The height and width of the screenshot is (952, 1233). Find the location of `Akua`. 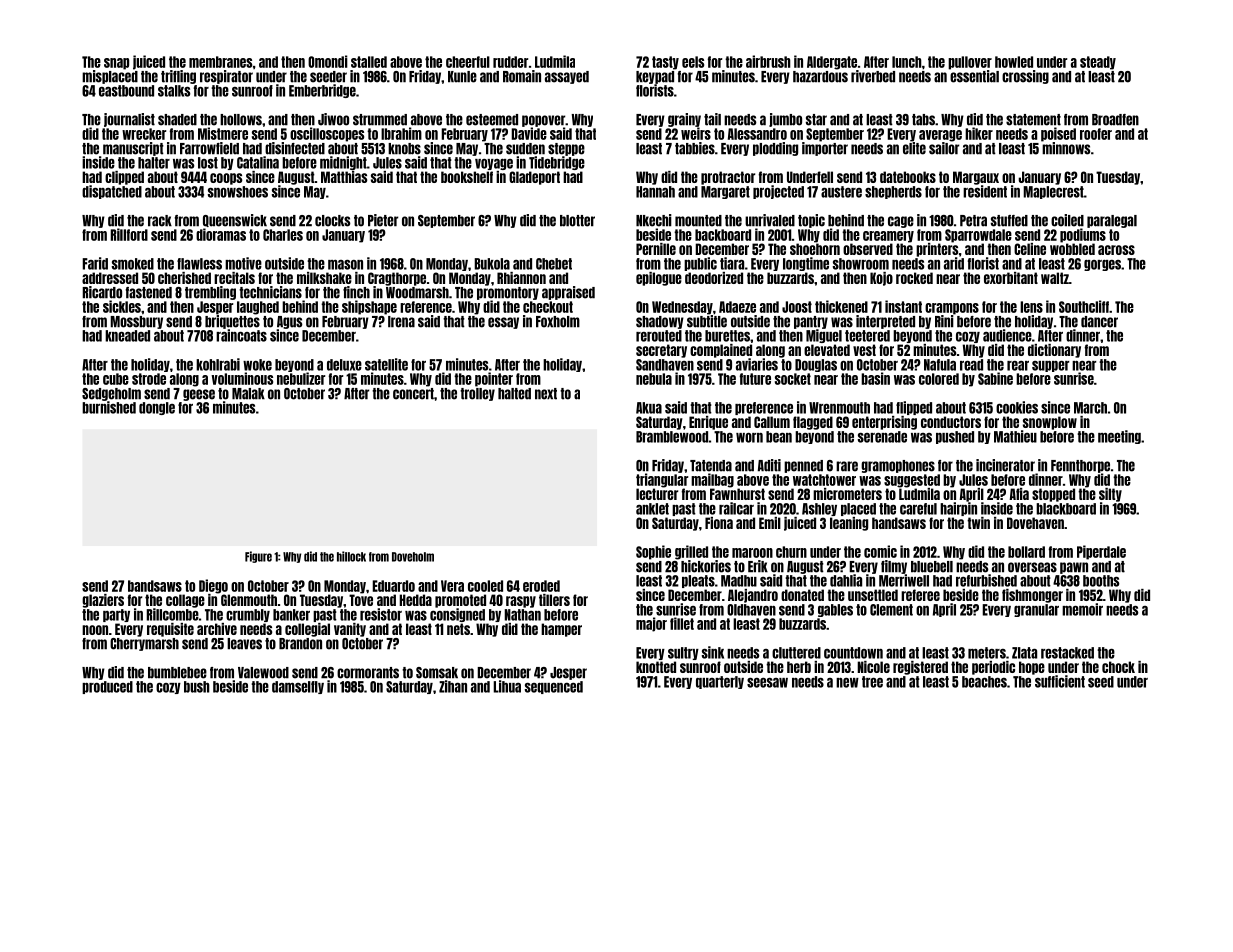

Akua is located at coordinates (649, 408).
